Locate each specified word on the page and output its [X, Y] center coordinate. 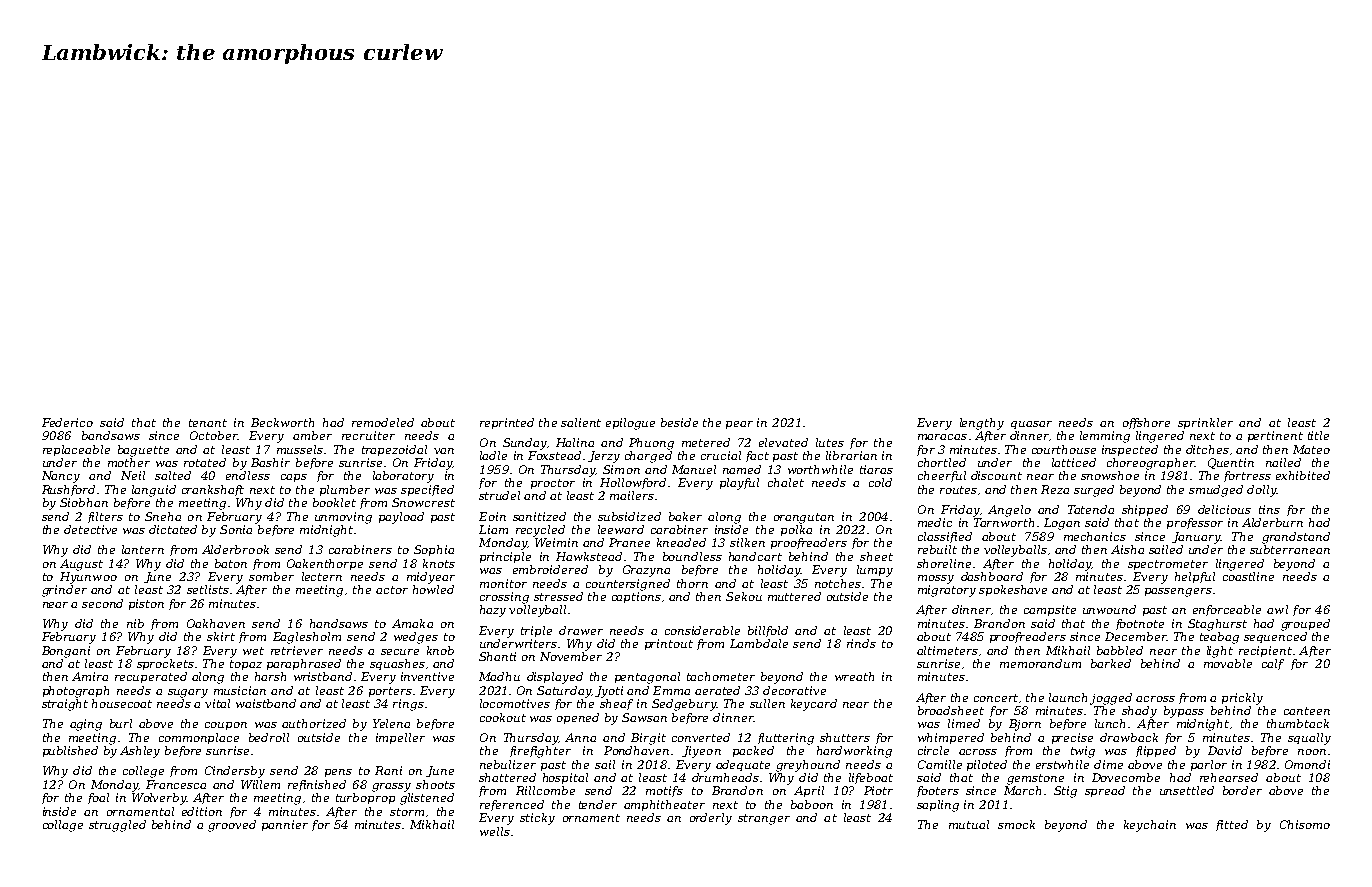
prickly [1242, 699]
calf [1273, 664]
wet [253, 651]
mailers [632, 495]
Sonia [236, 529]
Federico [67, 422]
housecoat [122, 703]
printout [669, 644]
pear [739, 425]
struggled [117, 826]
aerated [717, 690]
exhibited [1303, 475]
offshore [1146, 423]
